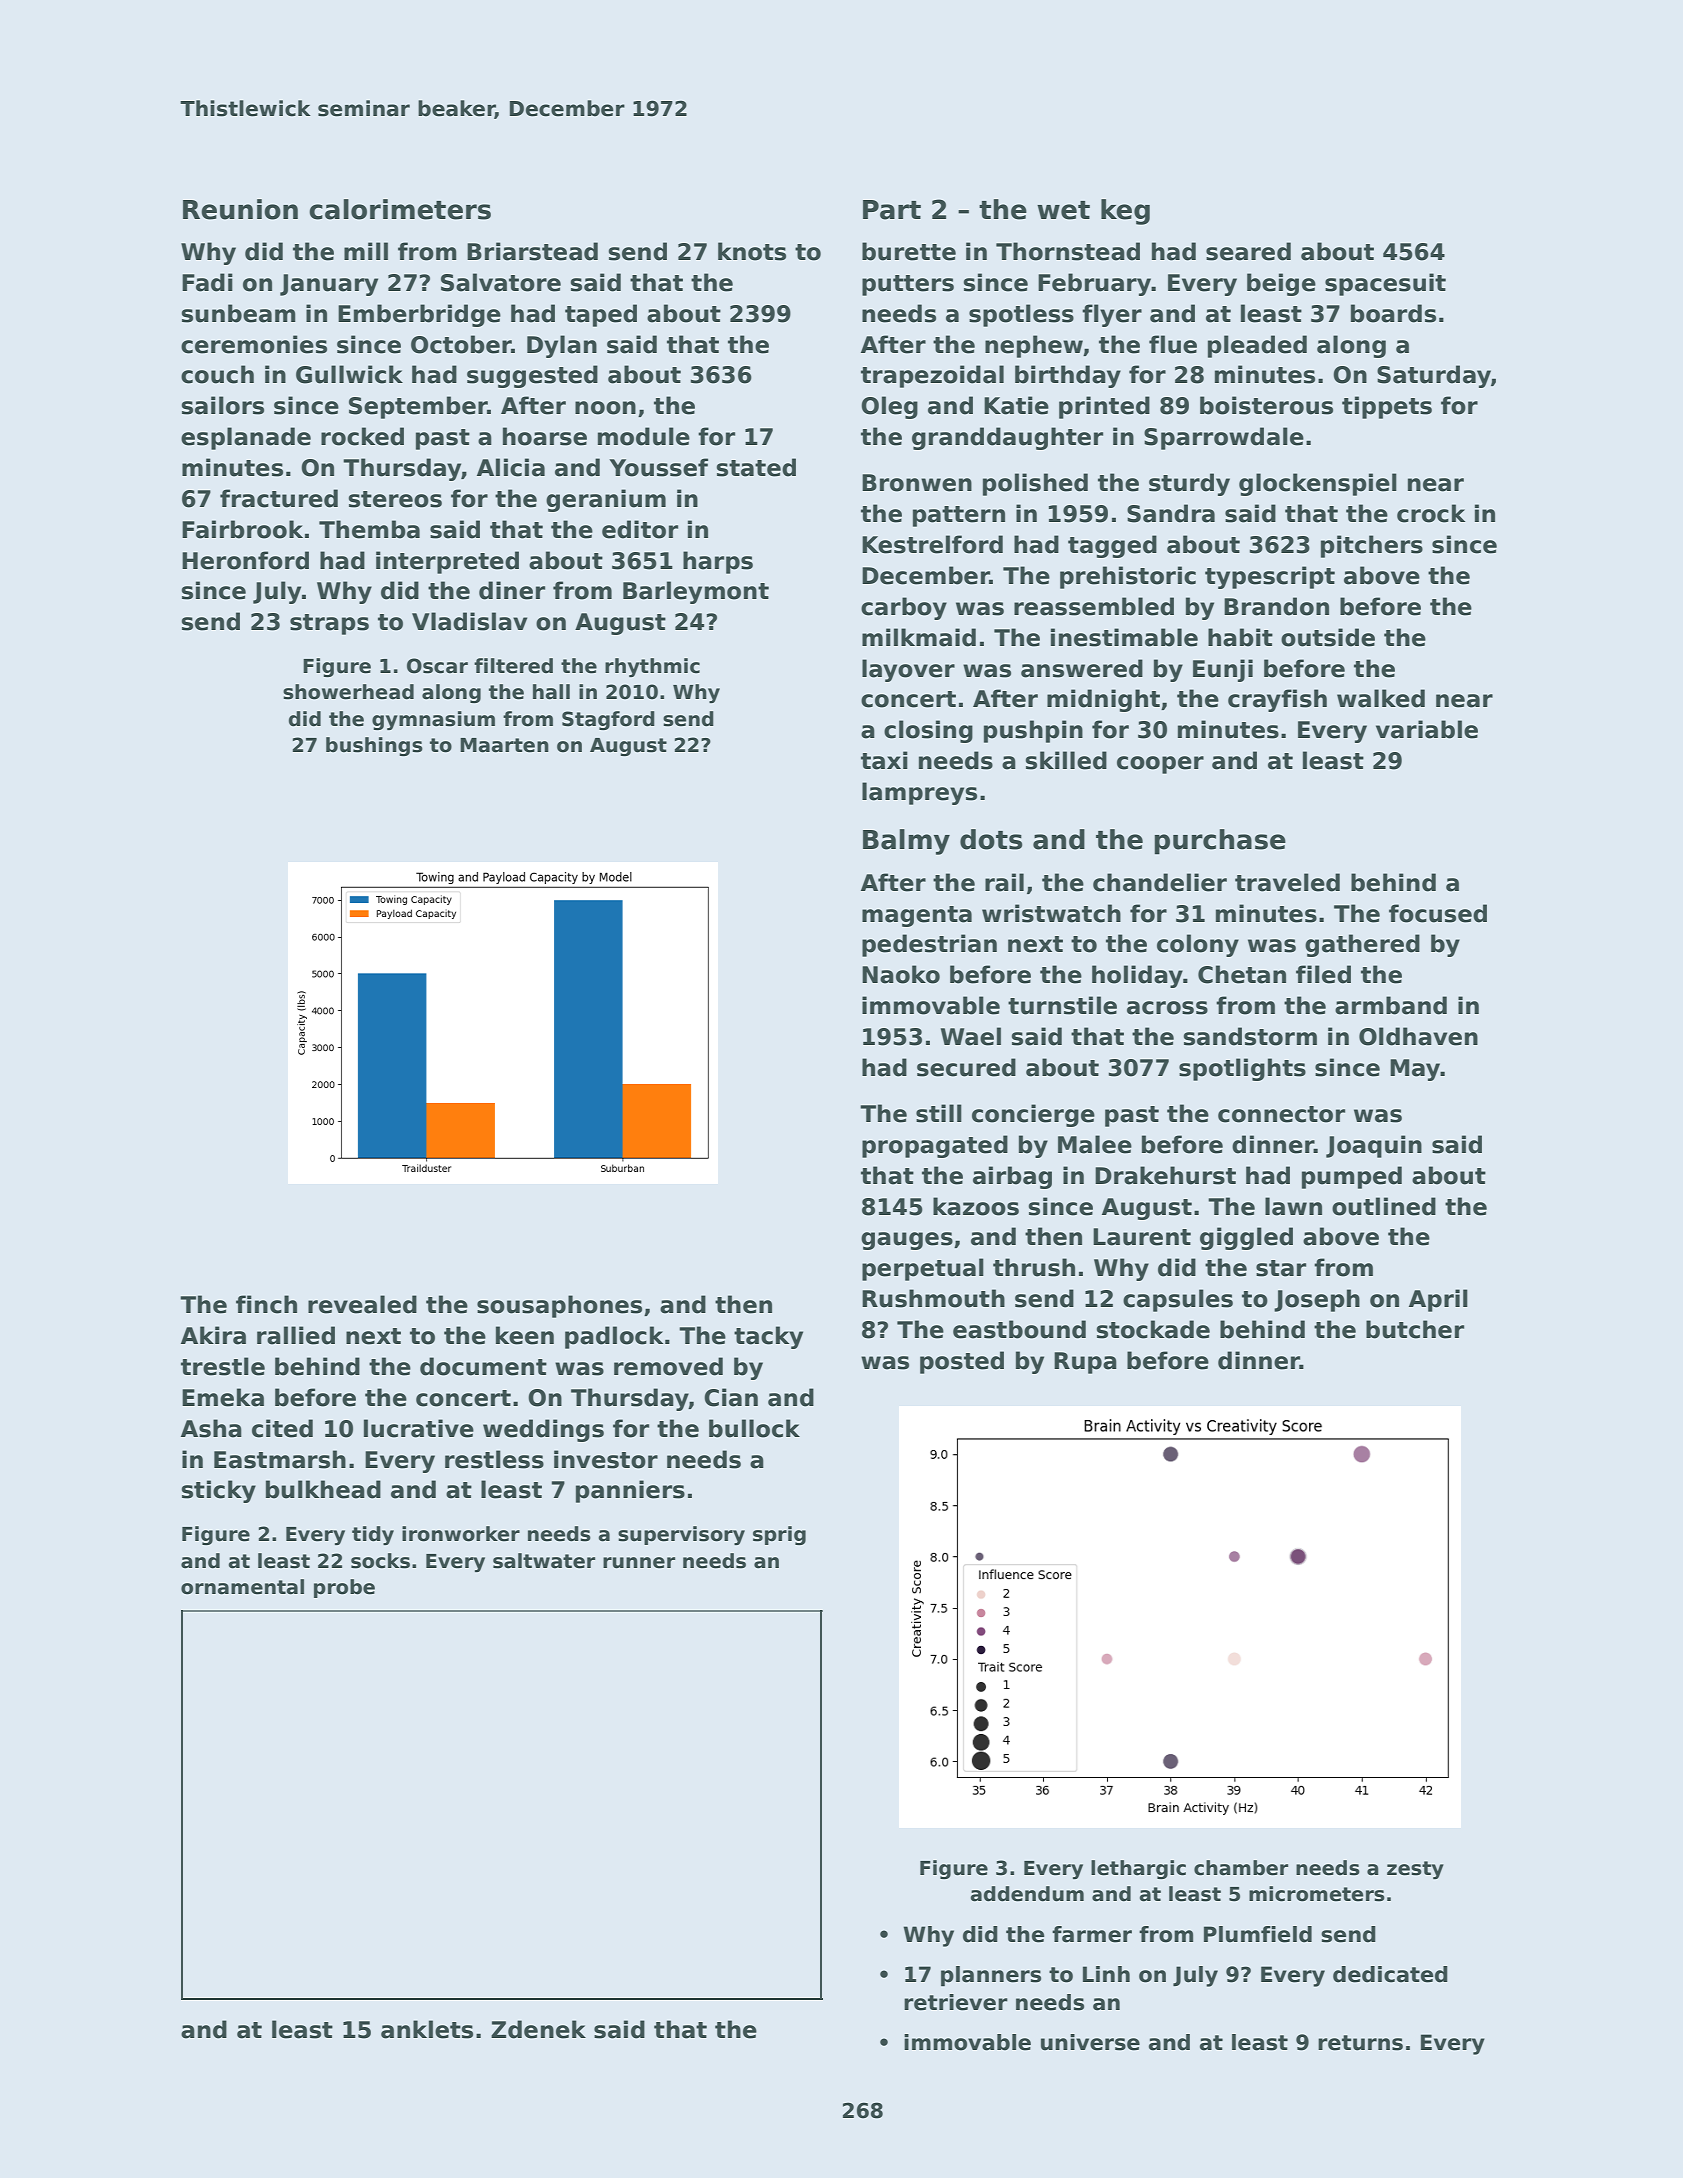 The height and width of the image is (2178, 1683). What do you see at coordinates (1317, 1300) in the image?
I see `Joseph` at bounding box center [1317, 1300].
